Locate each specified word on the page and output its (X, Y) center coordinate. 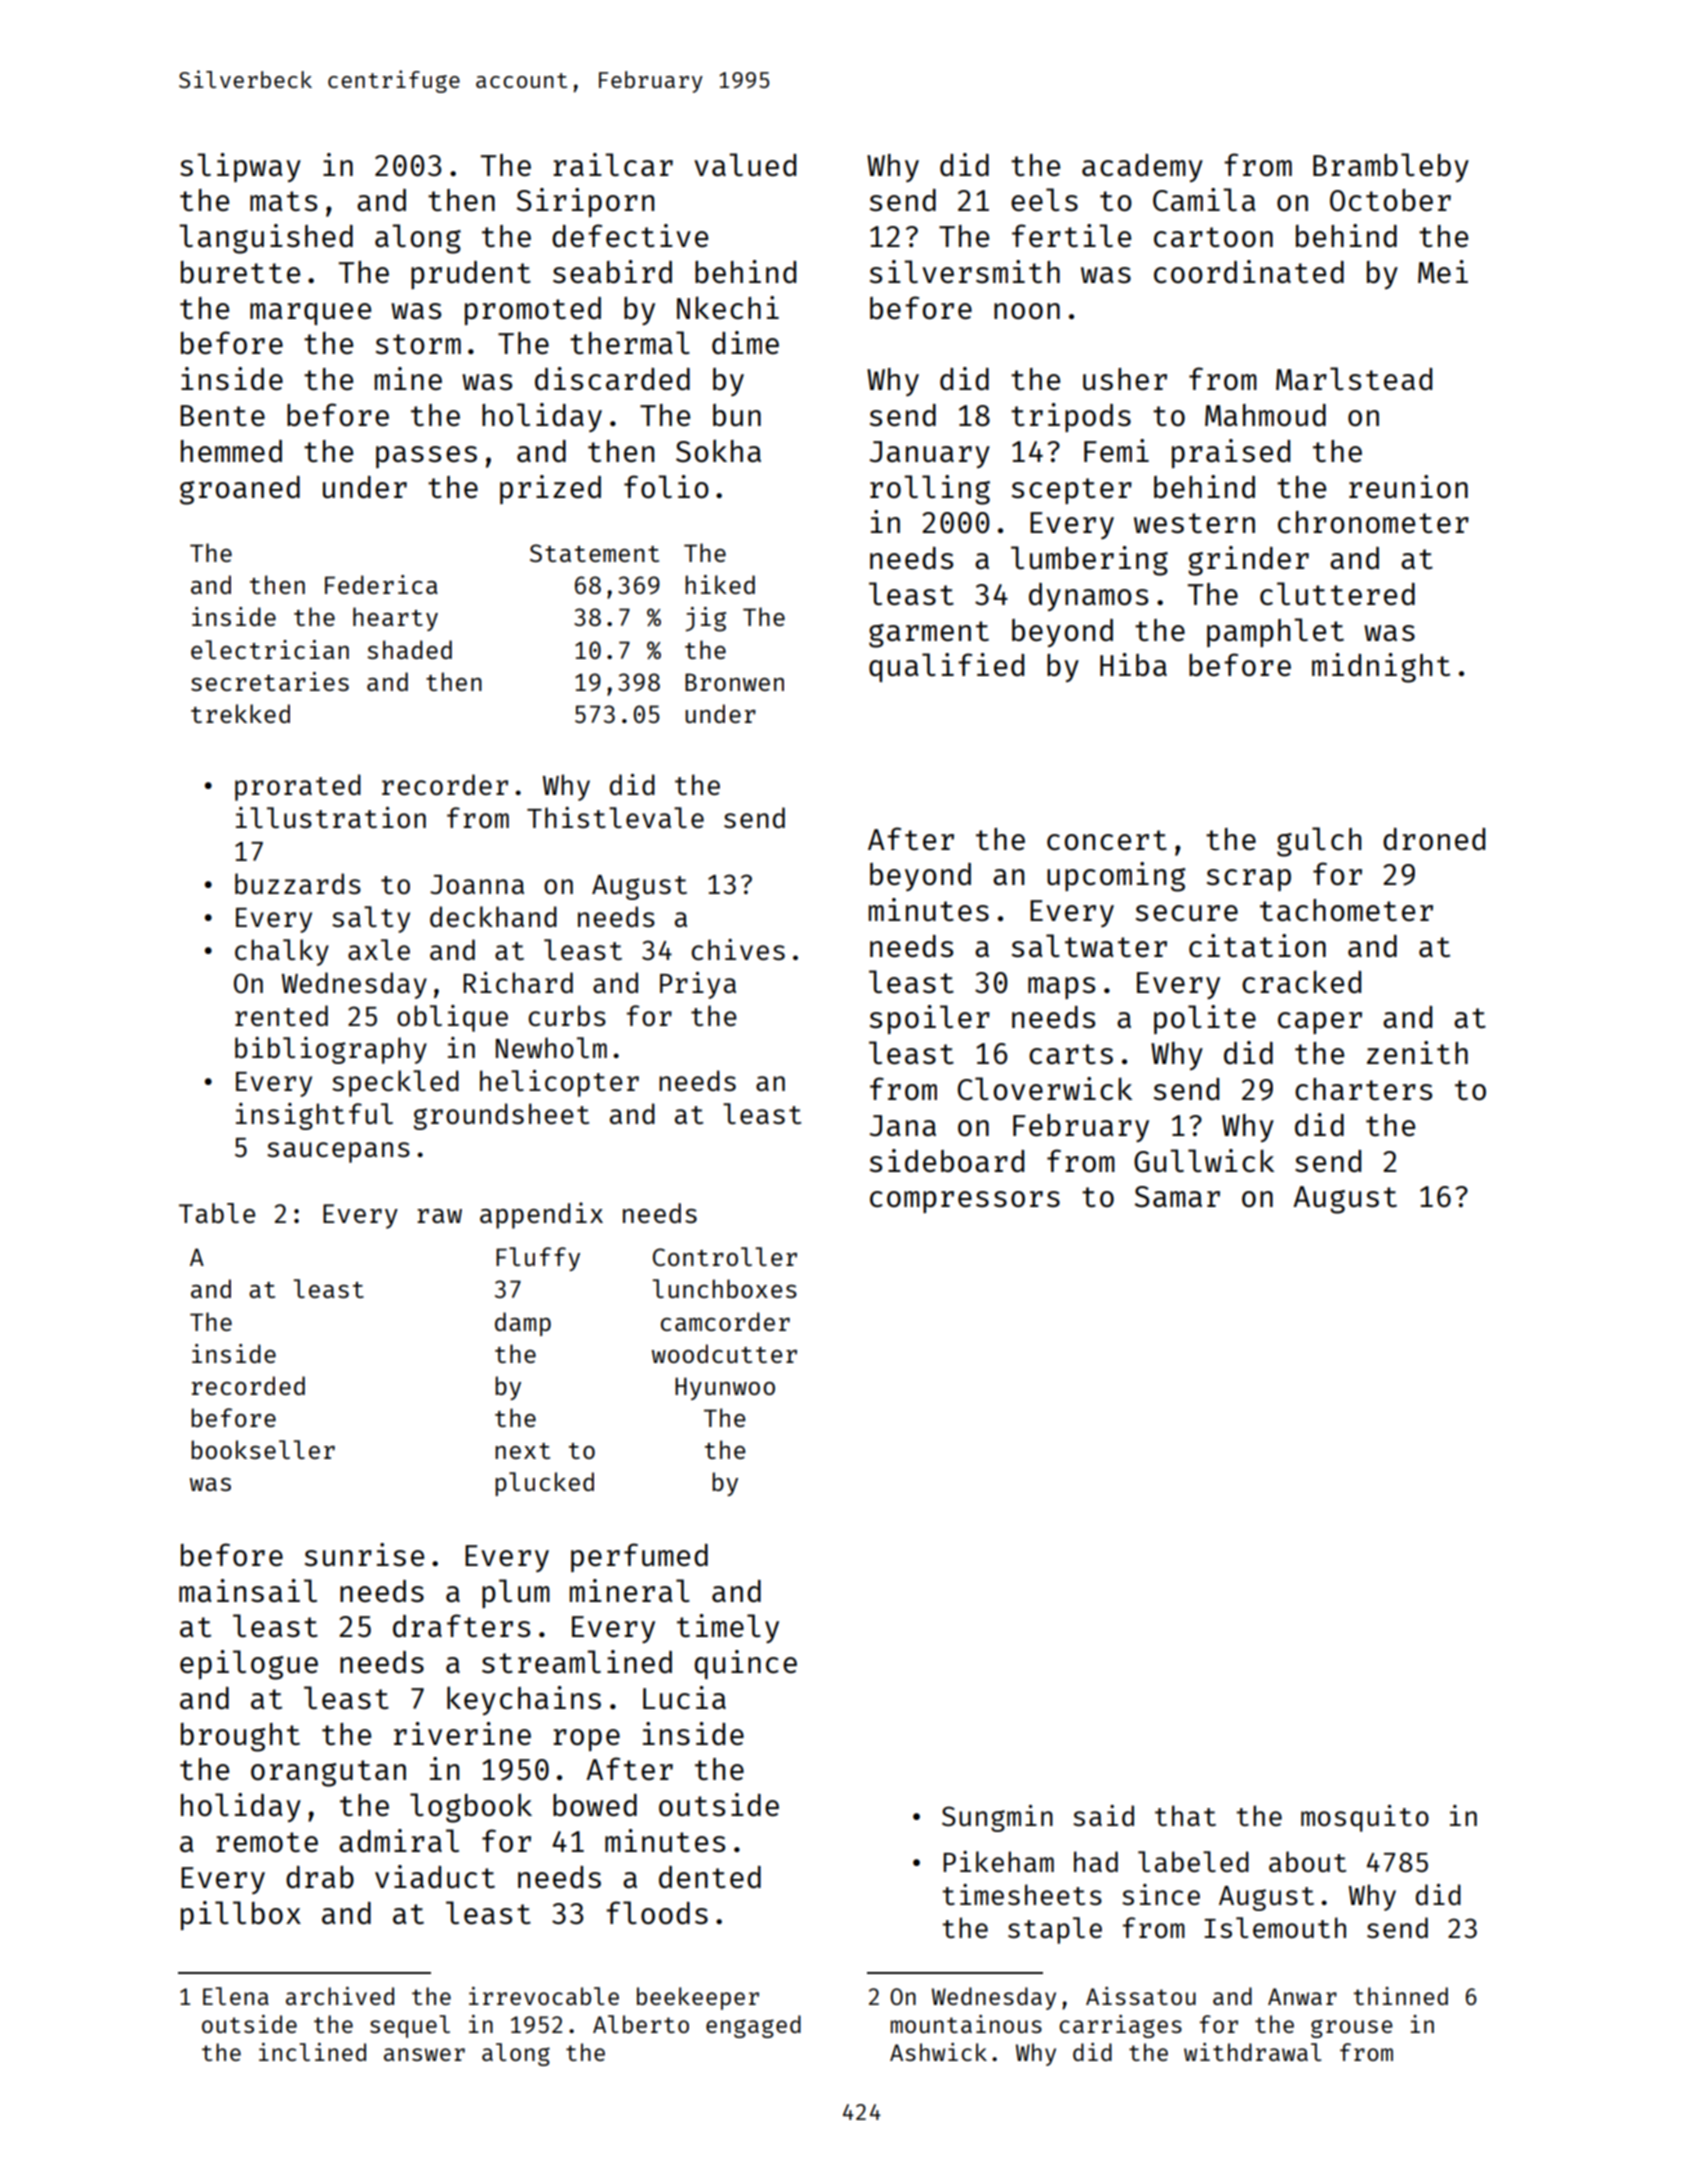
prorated (298, 787)
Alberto (641, 2024)
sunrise (364, 1554)
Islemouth (1275, 1927)
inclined (312, 2052)
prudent (471, 275)
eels (1044, 199)
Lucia (684, 1697)
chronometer (1373, 522)
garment (929, 634)
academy (1142, 168)
